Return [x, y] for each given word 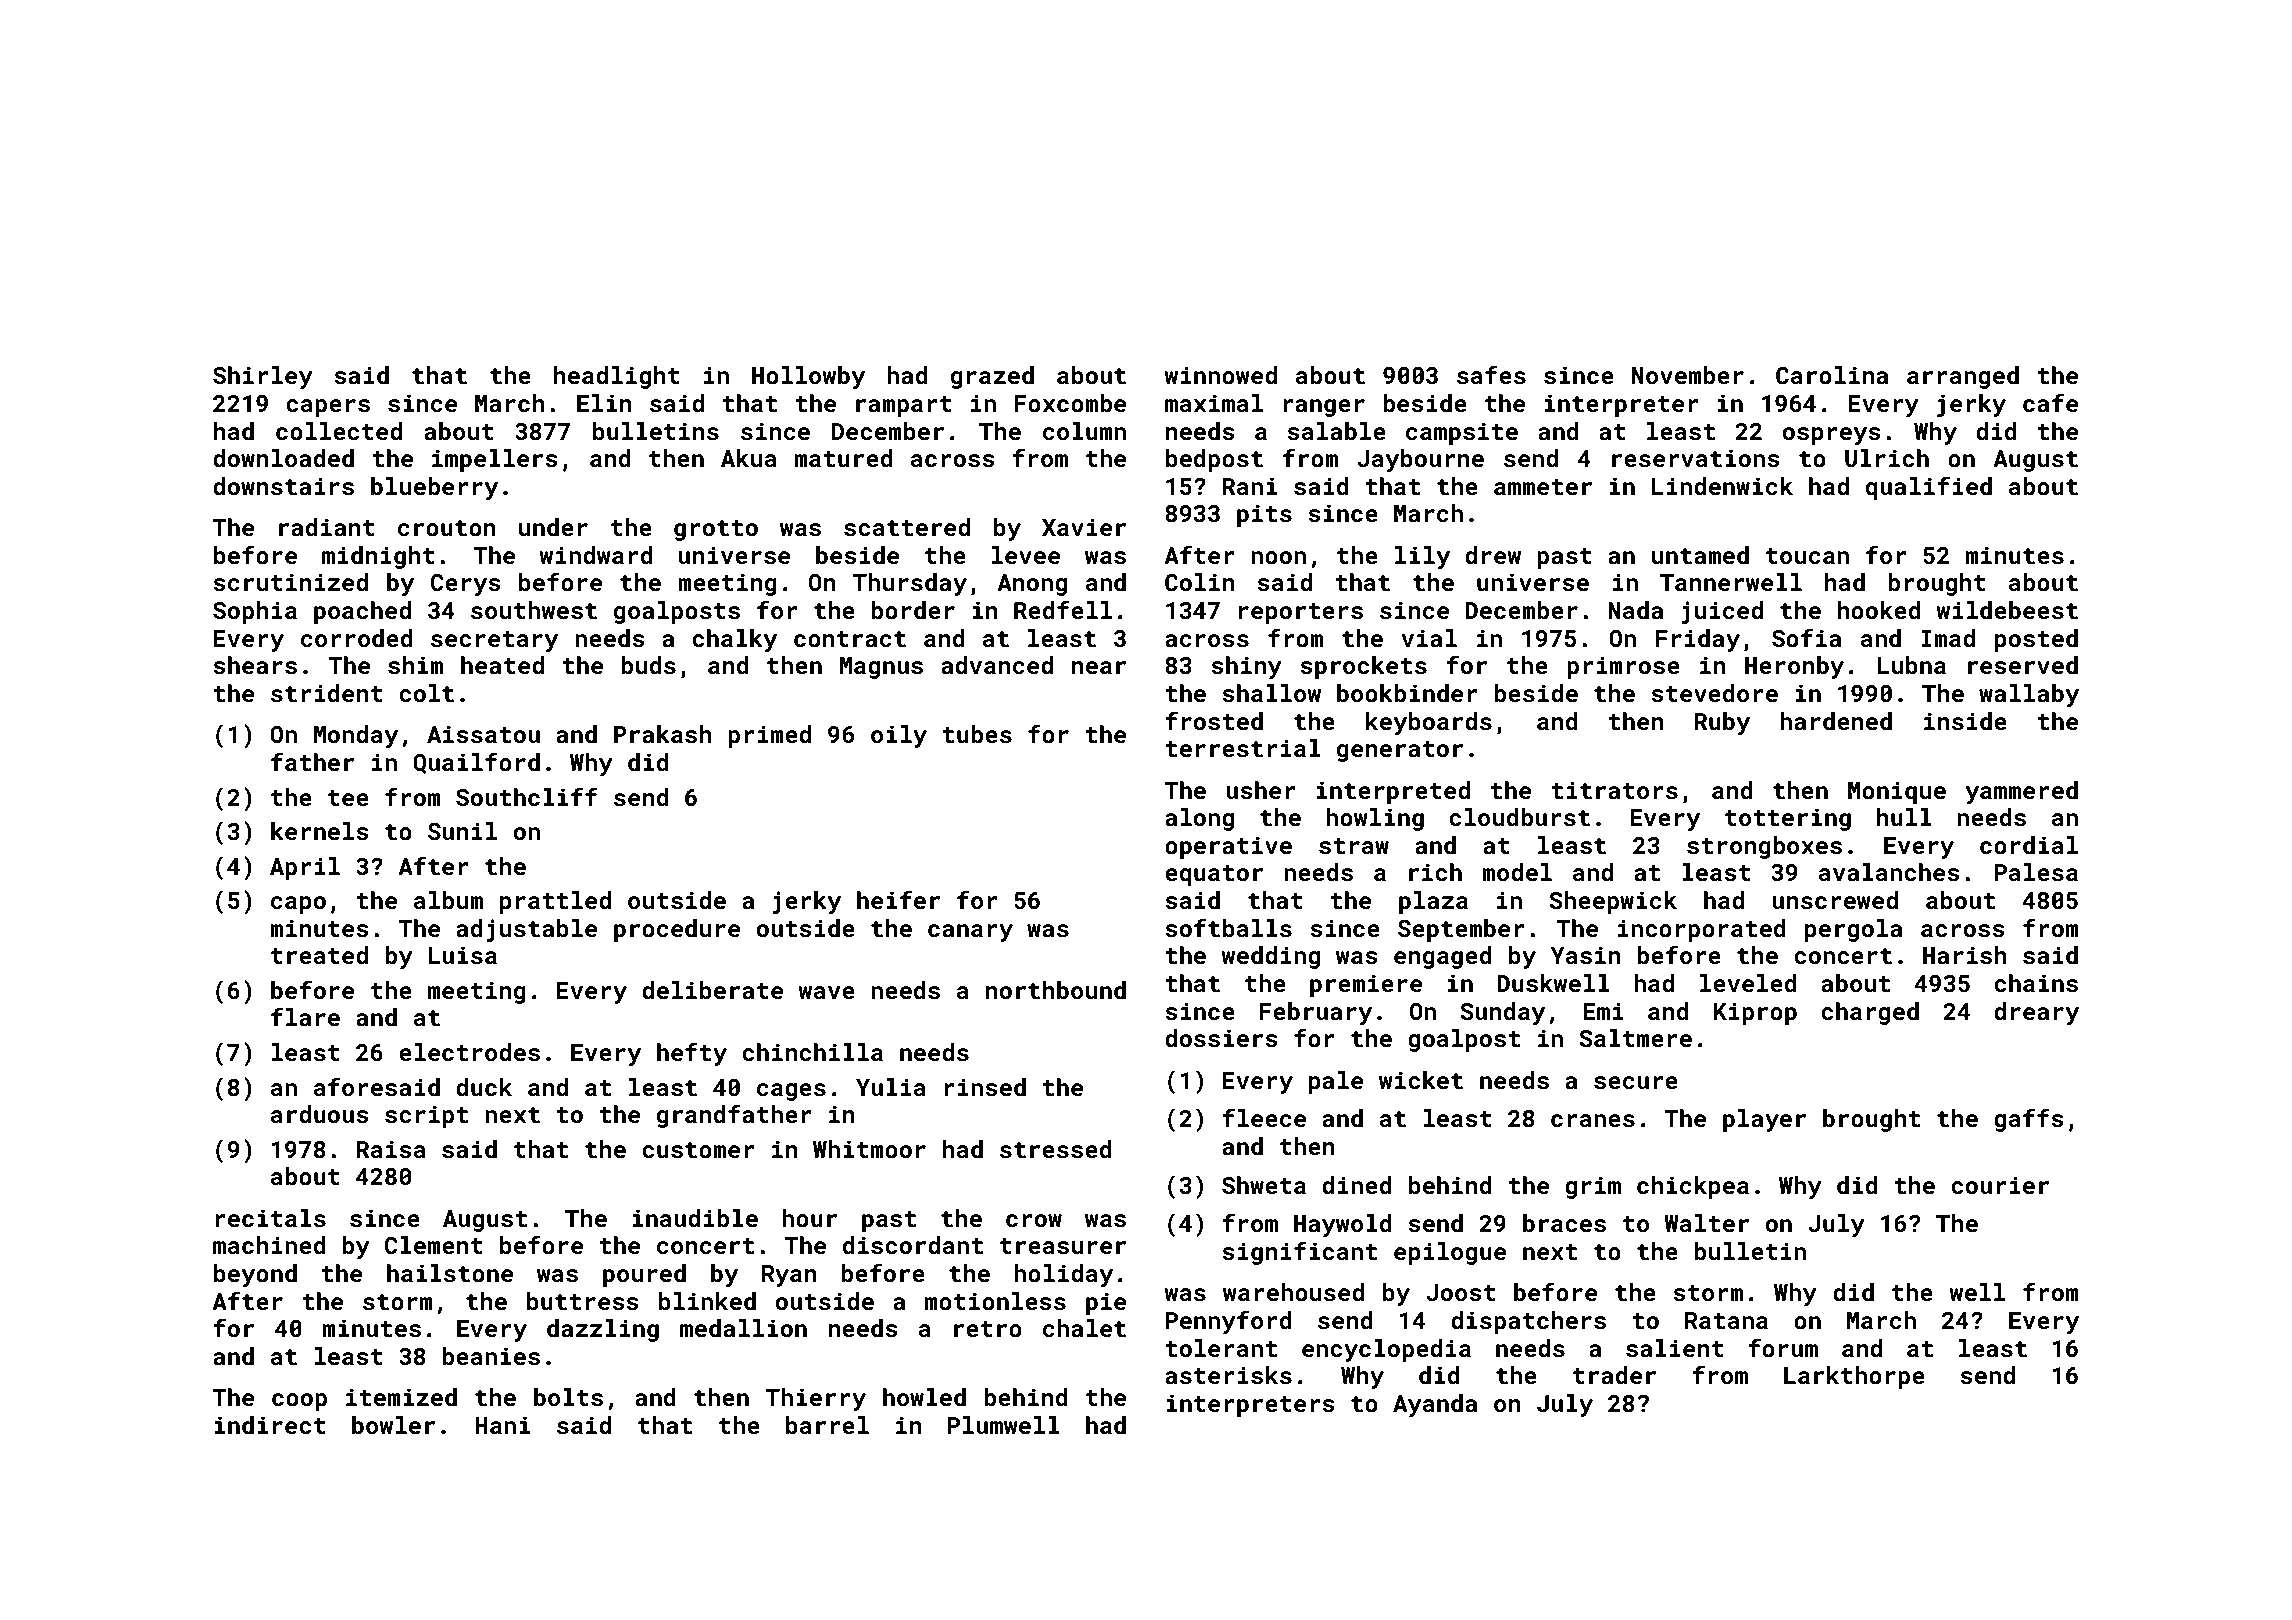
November [1688, 375]
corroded [357, 638]
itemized [401, 1397]
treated [319, 955]
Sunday [1502, 1013]
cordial [2029, 845]
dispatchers [1528, 1322]
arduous [320, 1114]
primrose [1623, 667]
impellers [495, 460]
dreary [2036, 1013]
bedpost [1214, 460]
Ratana [1726, 1321]
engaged [1443, 957]
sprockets [1363, 667]
